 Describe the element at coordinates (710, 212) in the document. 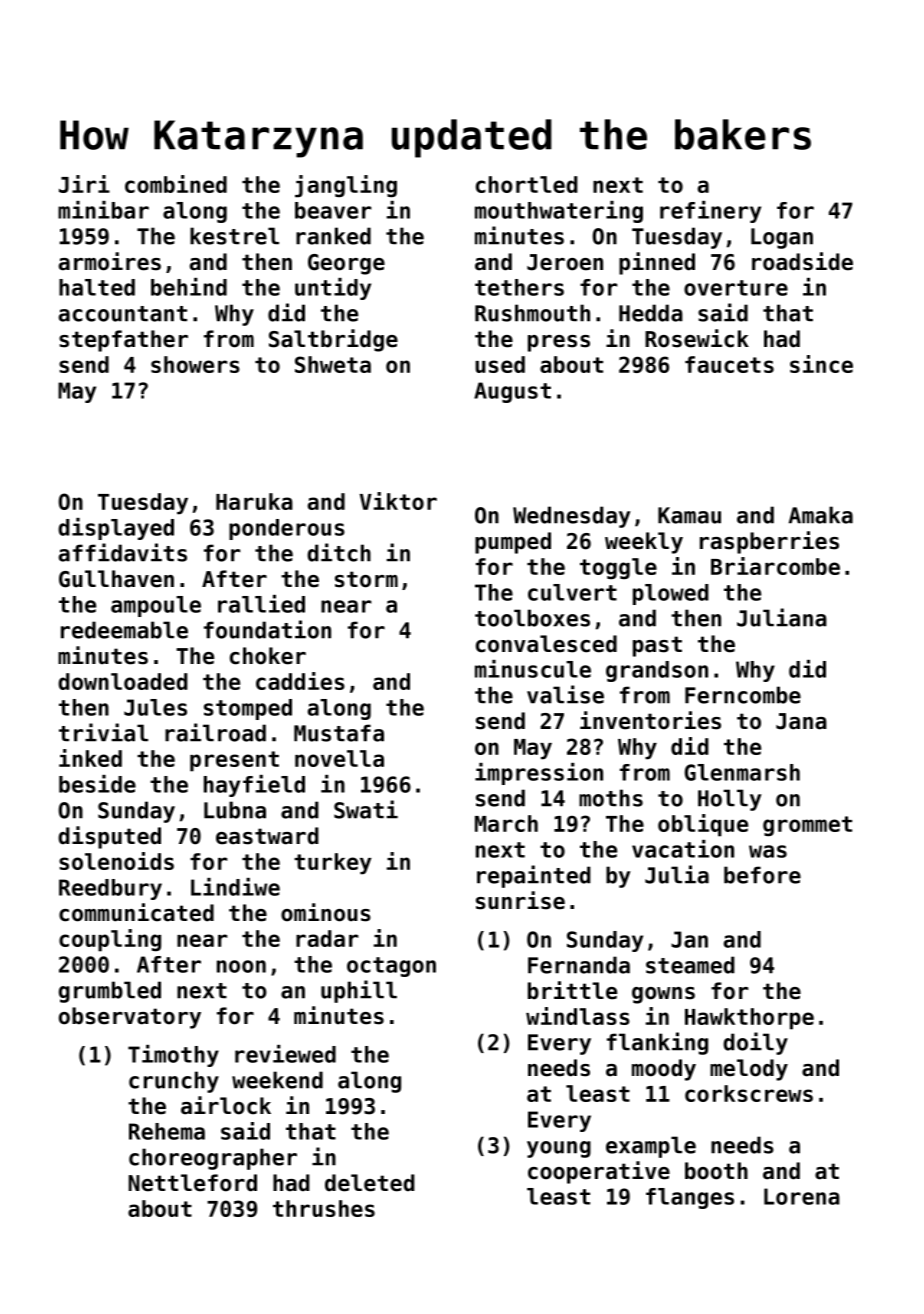

I see `refinery` at that location.
